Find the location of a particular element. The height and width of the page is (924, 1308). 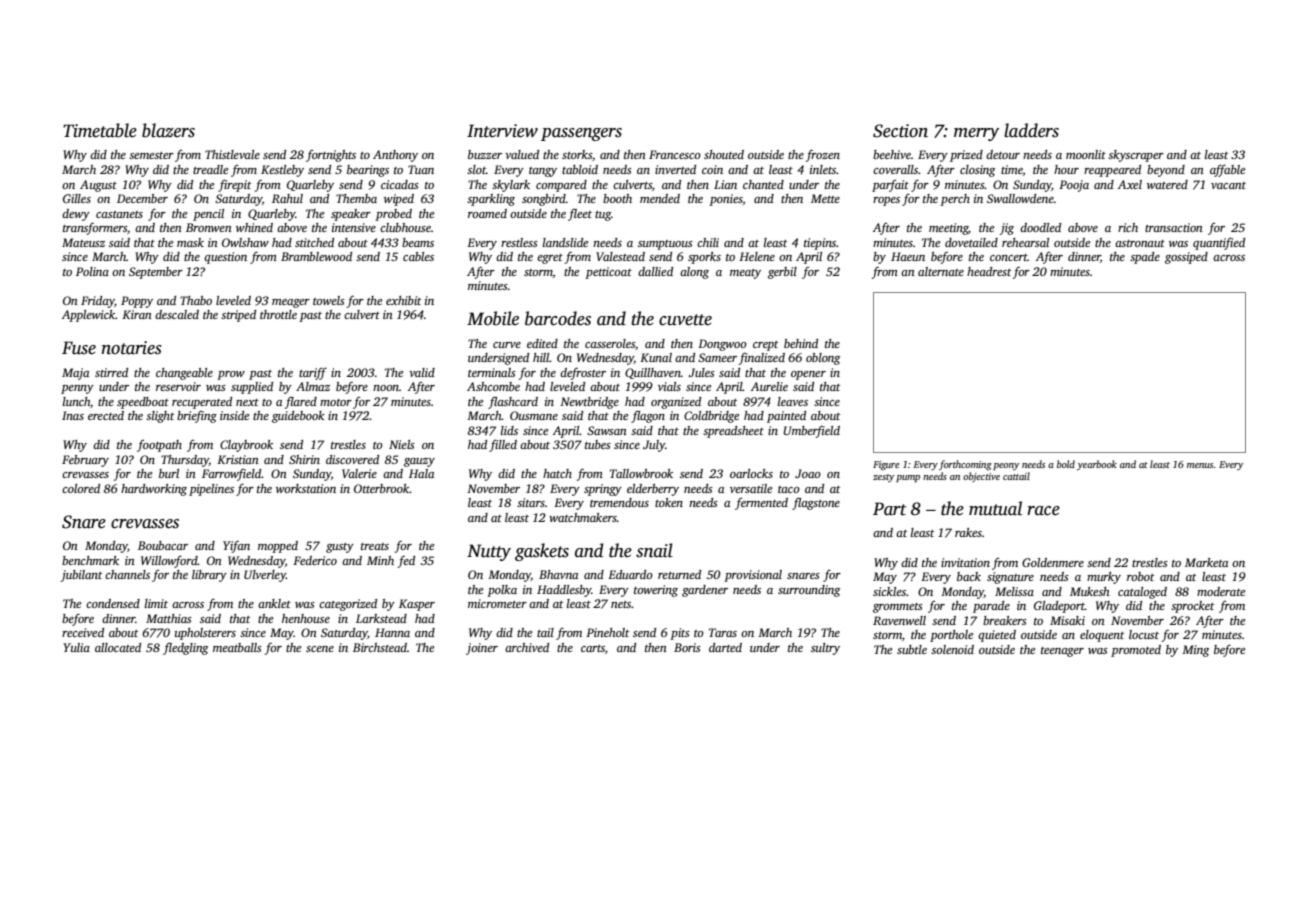

ladders is located at coordinates (1031, 130).
